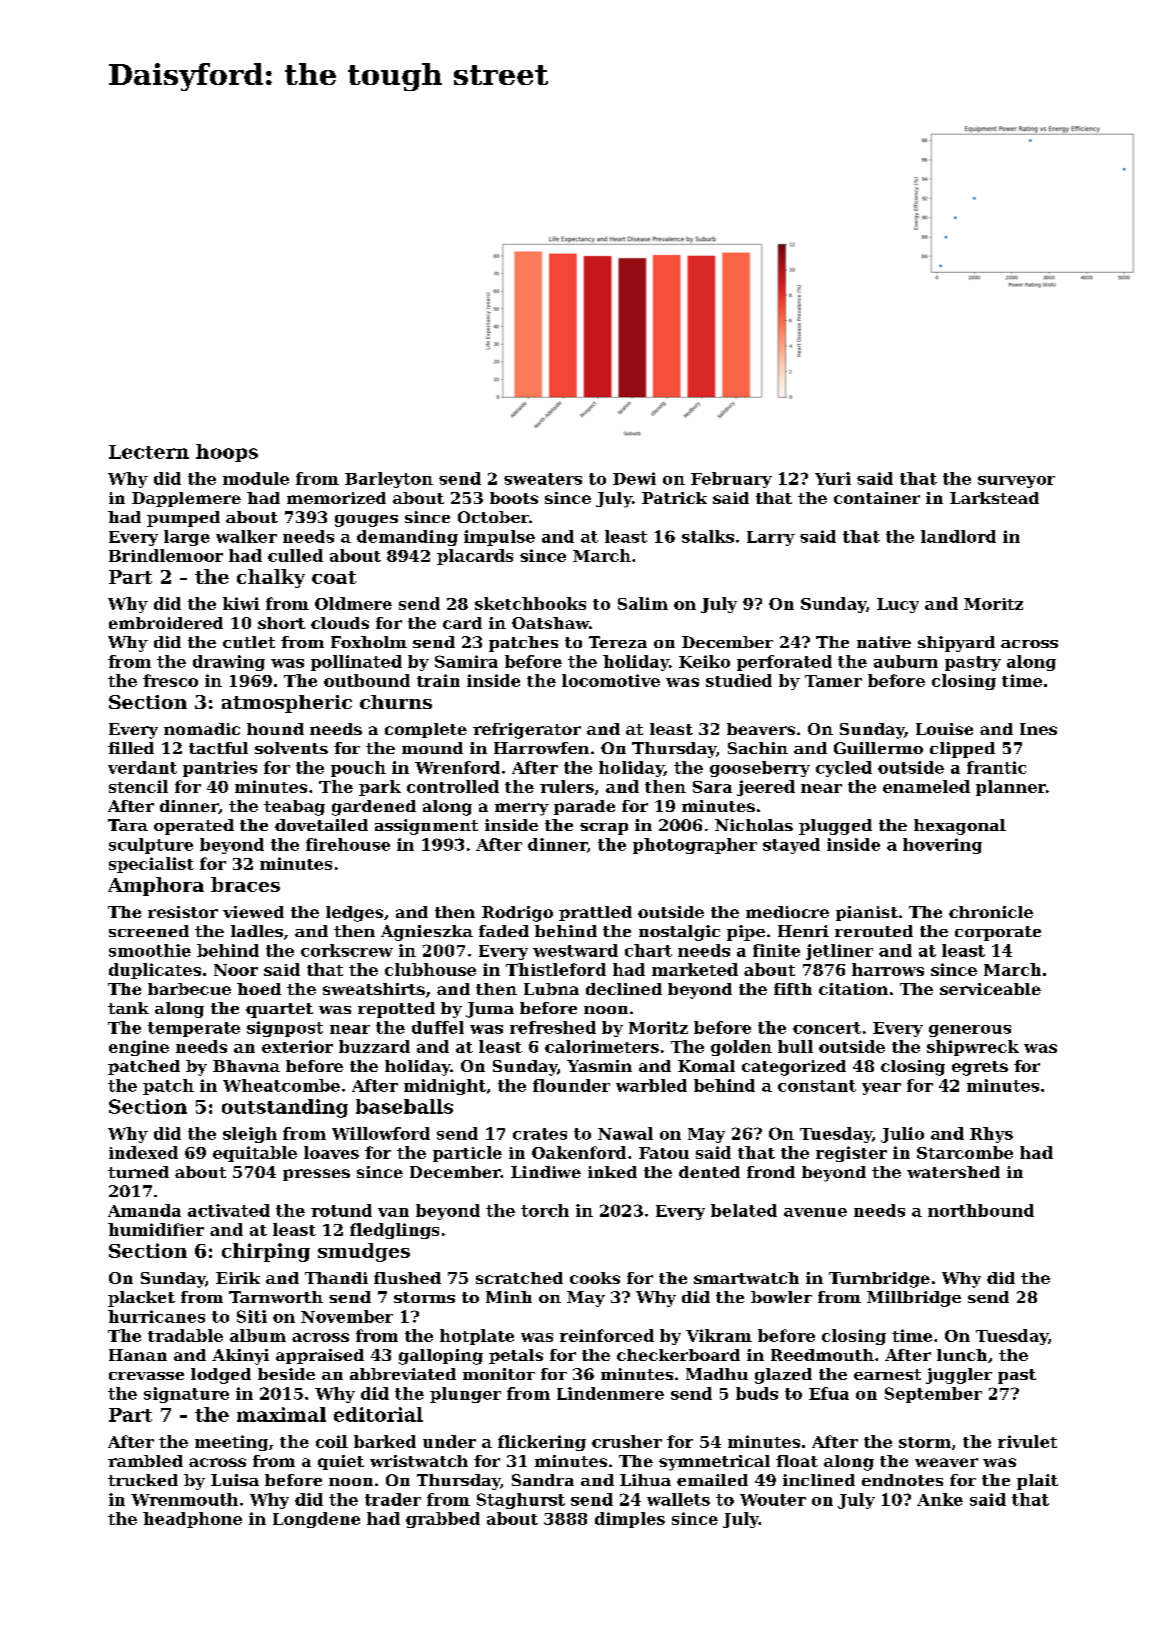 The width and height of the screenshot is (1168, 1652). I want to click on plait, so click(1037, 1482).
